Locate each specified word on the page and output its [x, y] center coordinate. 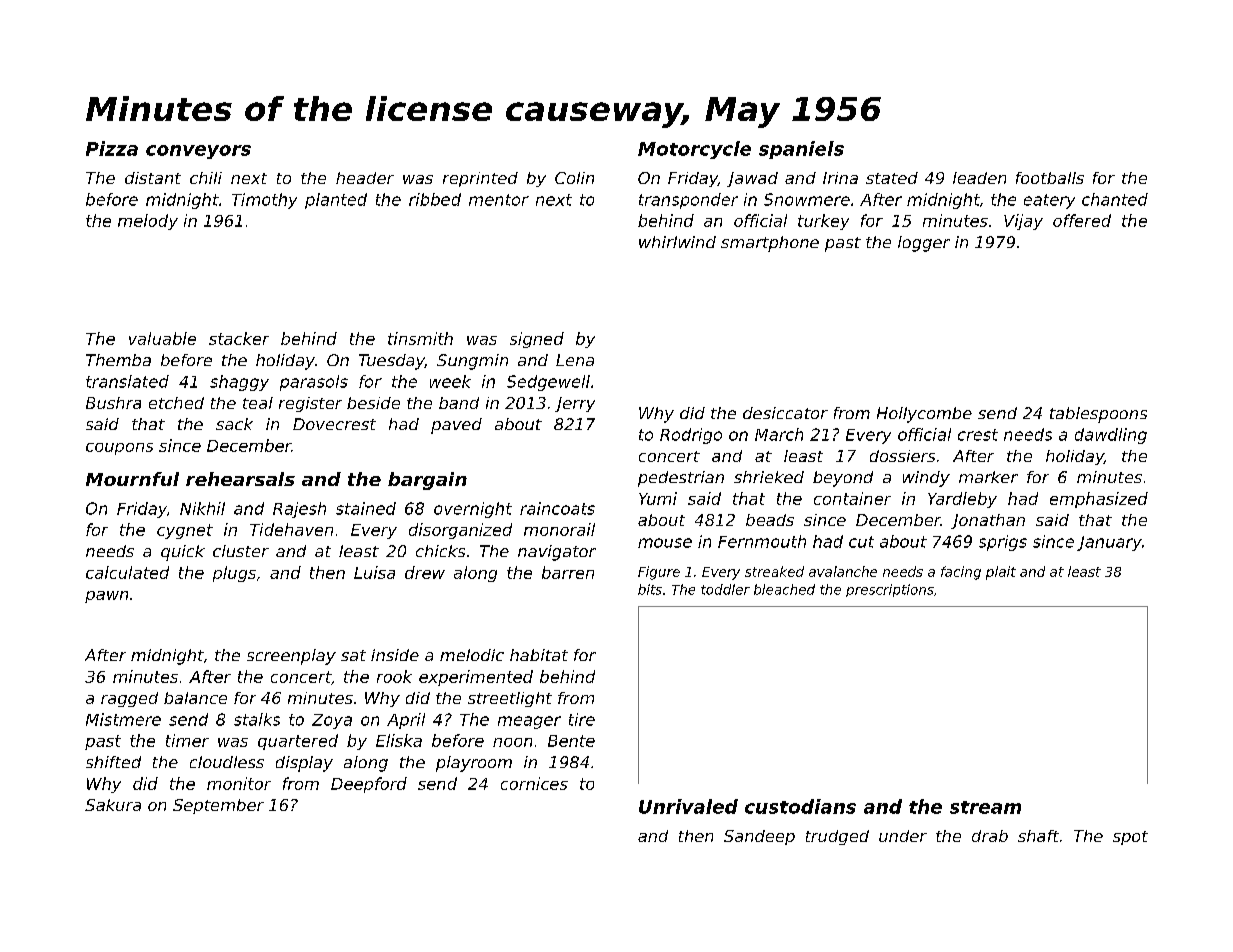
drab [990, 836]
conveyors [198, 152]
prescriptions [890, 590]
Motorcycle [694, 150]
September [218, 806]
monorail [559, 529]
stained [366, 508]
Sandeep [759, 837]
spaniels [801, 150]
